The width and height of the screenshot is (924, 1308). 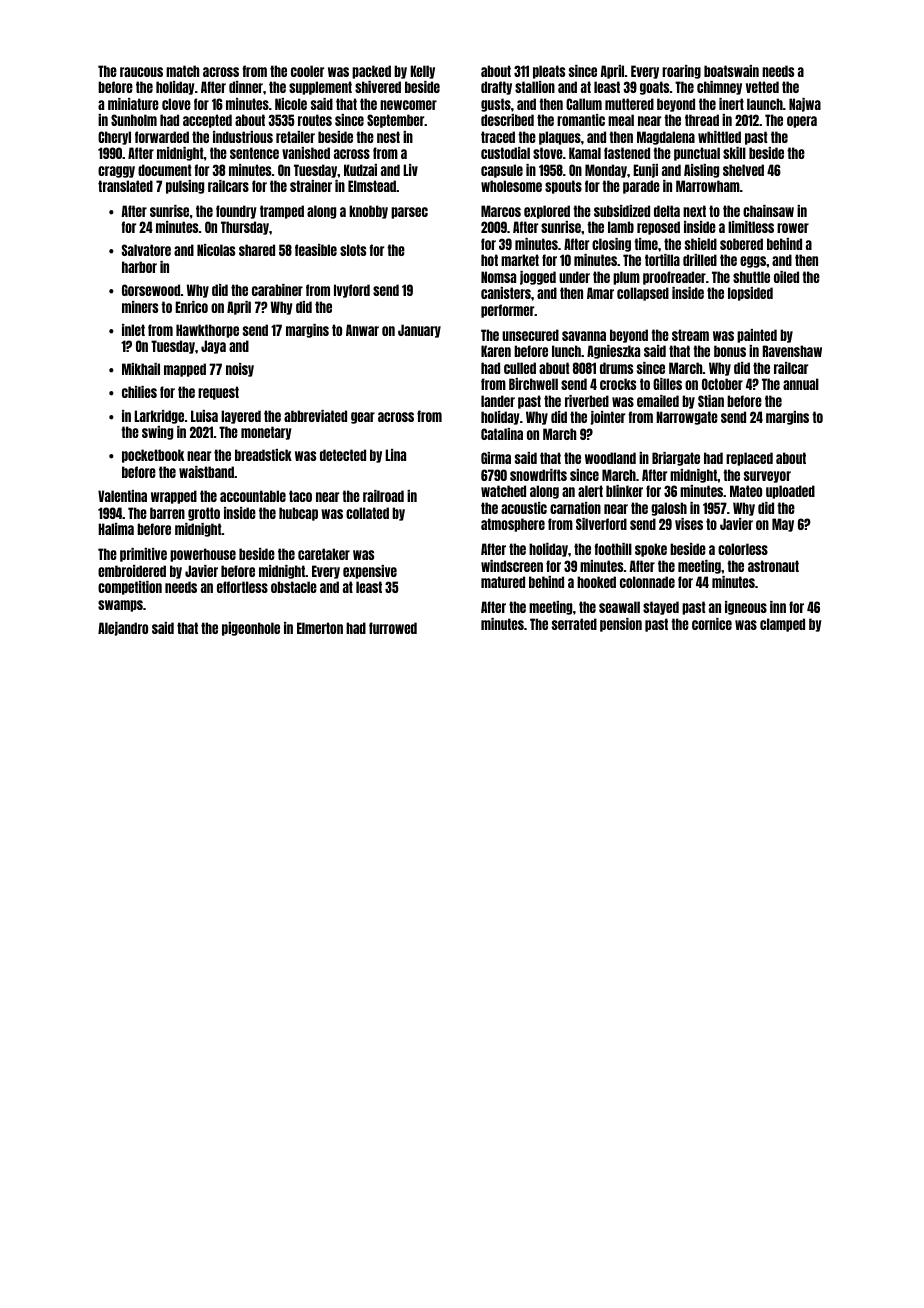 What do you see at coordinates (123, 629) in the screenshot?
I see `Alejandro` at bounding box center [123, 629].
